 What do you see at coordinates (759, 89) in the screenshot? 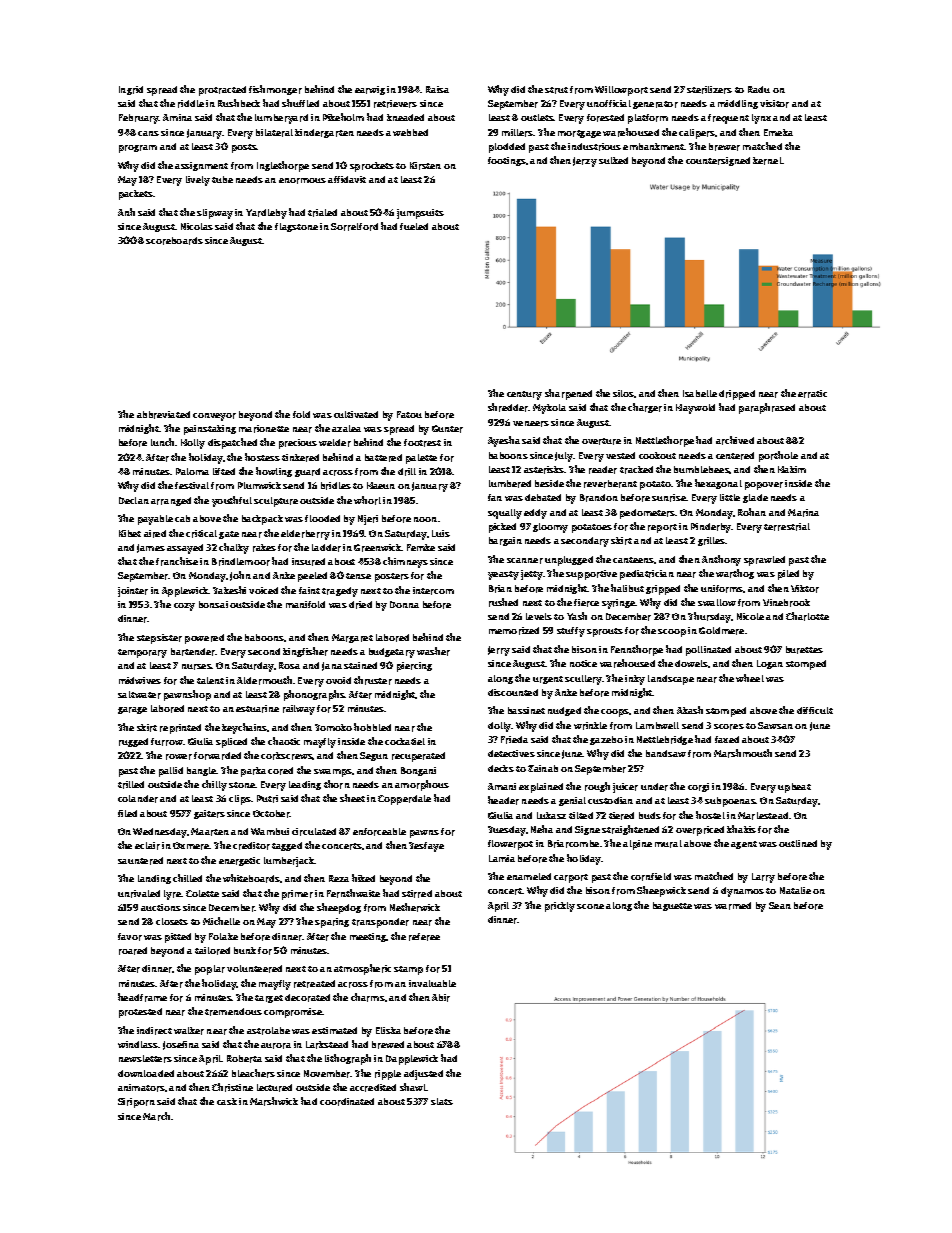
I see `Radu` at bounding box center [759, 89].
